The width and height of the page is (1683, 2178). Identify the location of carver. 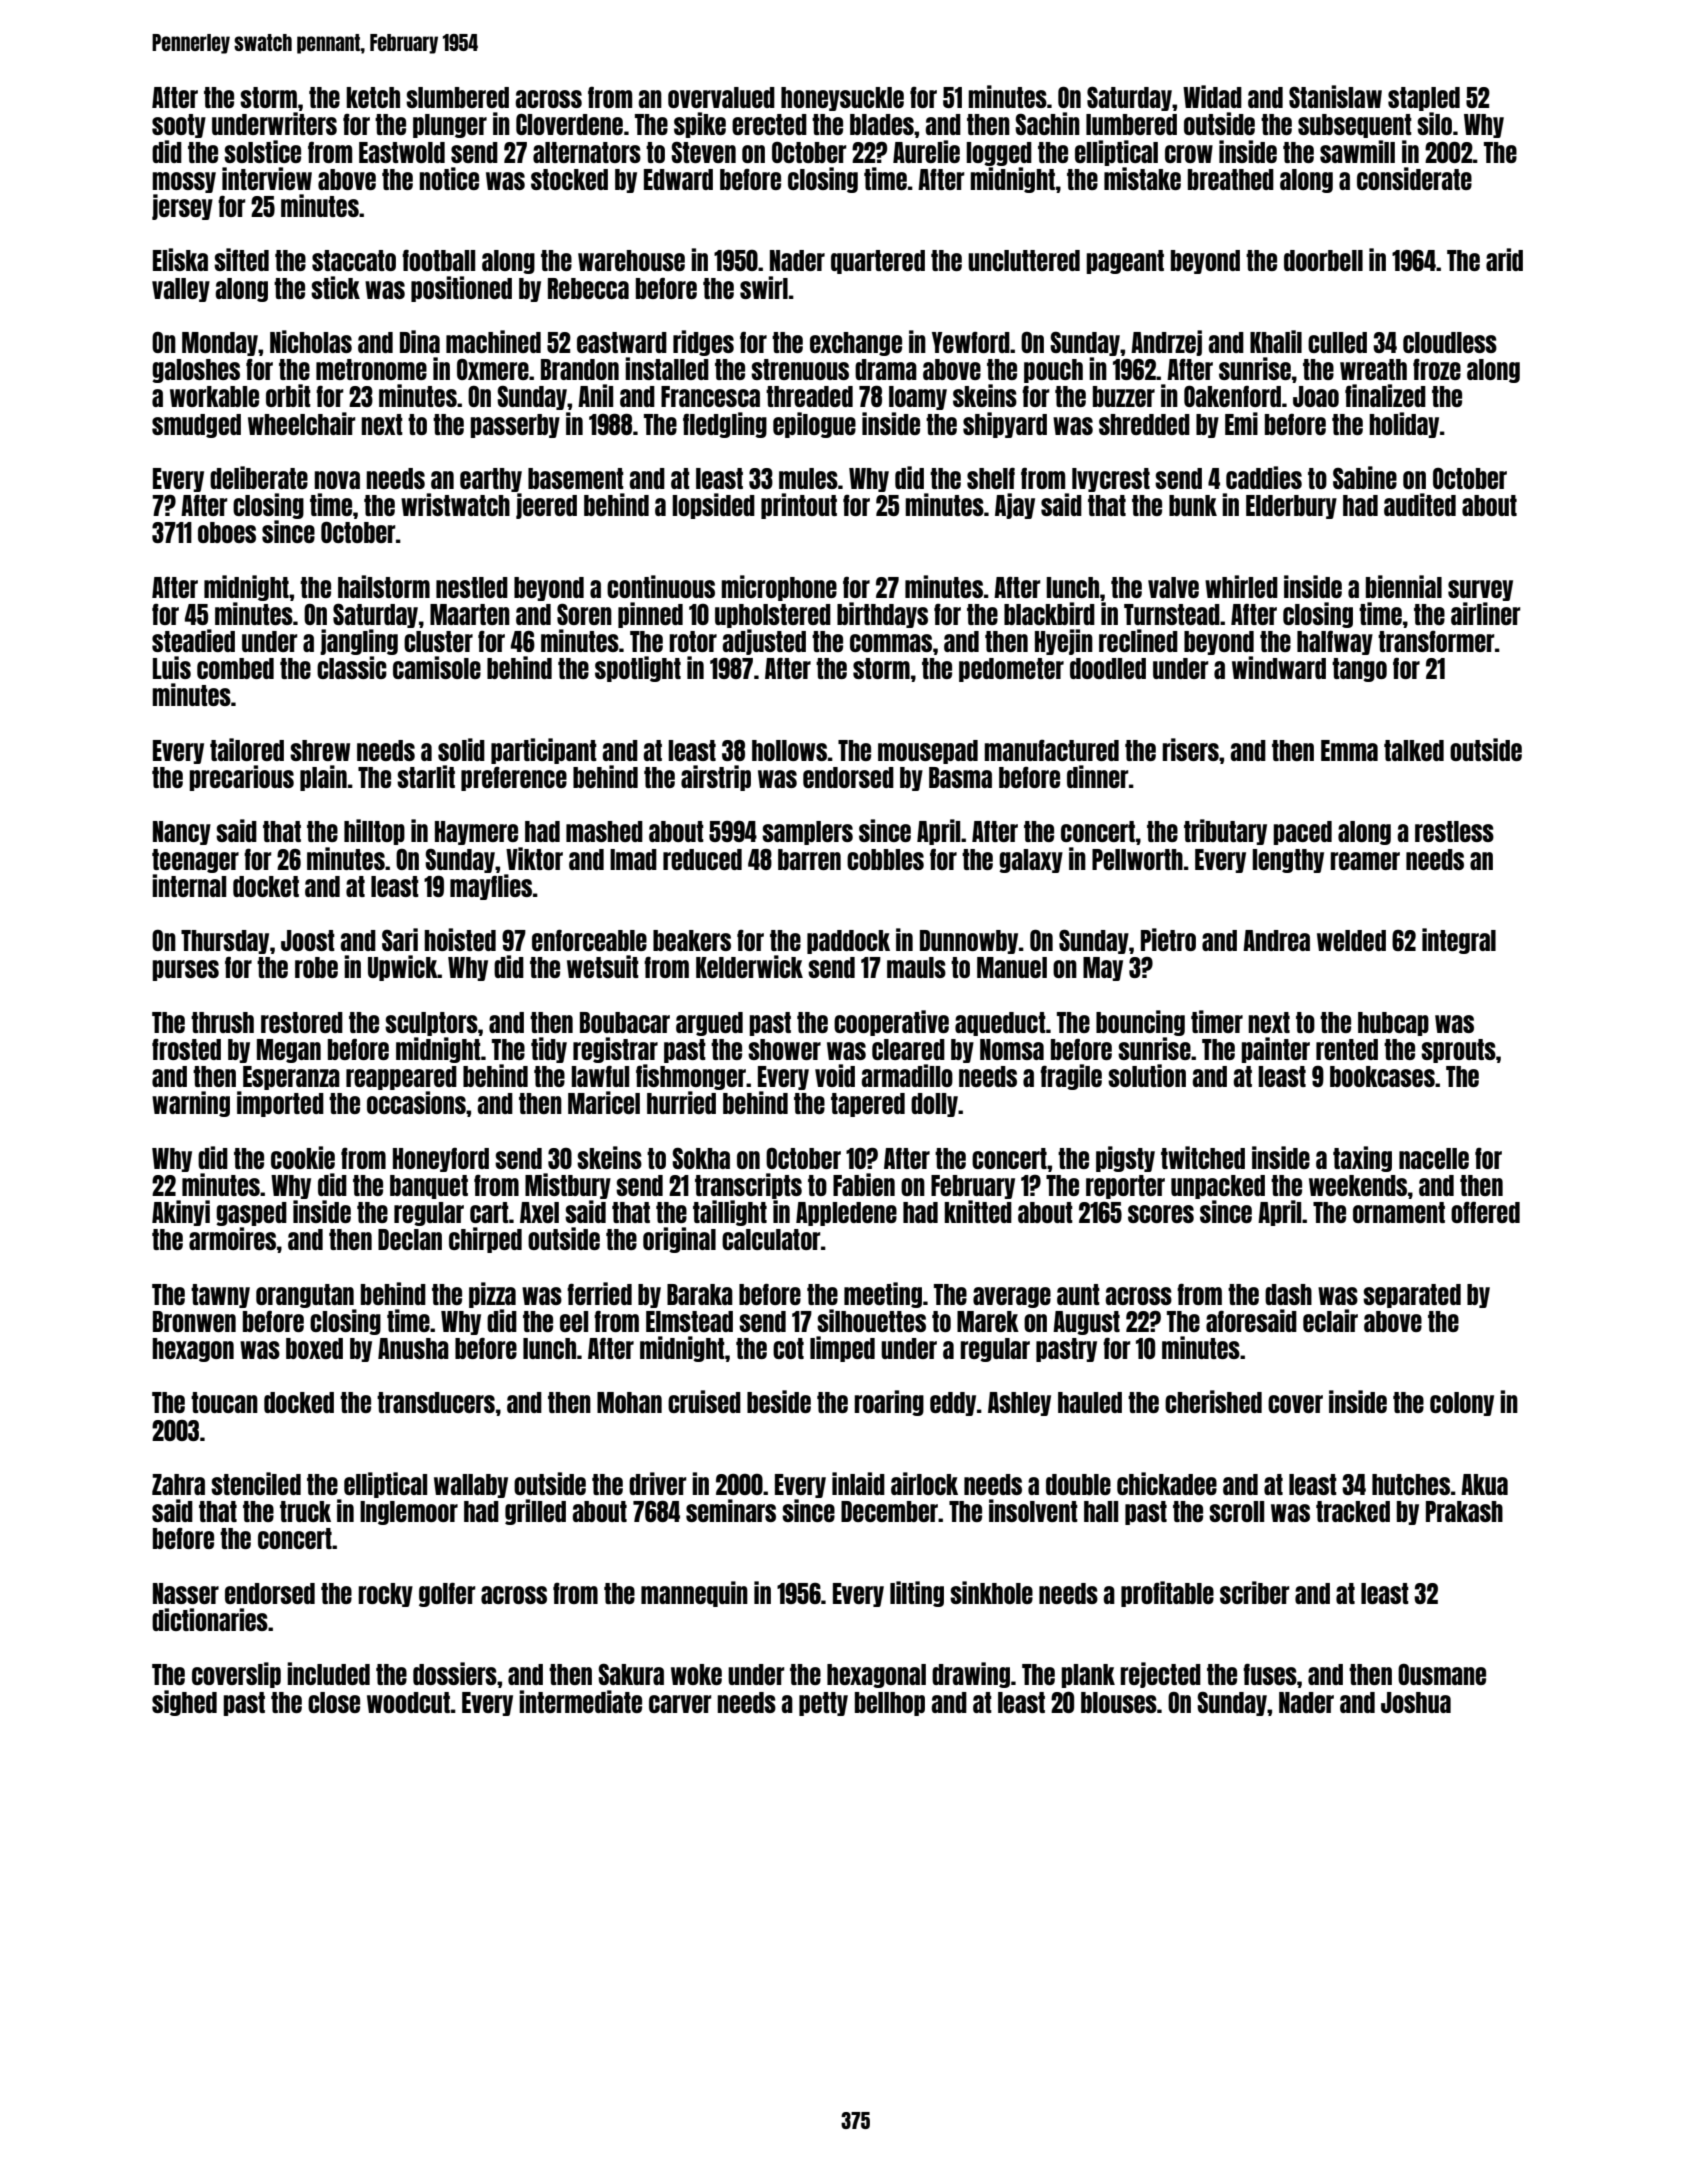
(680, 1704).
